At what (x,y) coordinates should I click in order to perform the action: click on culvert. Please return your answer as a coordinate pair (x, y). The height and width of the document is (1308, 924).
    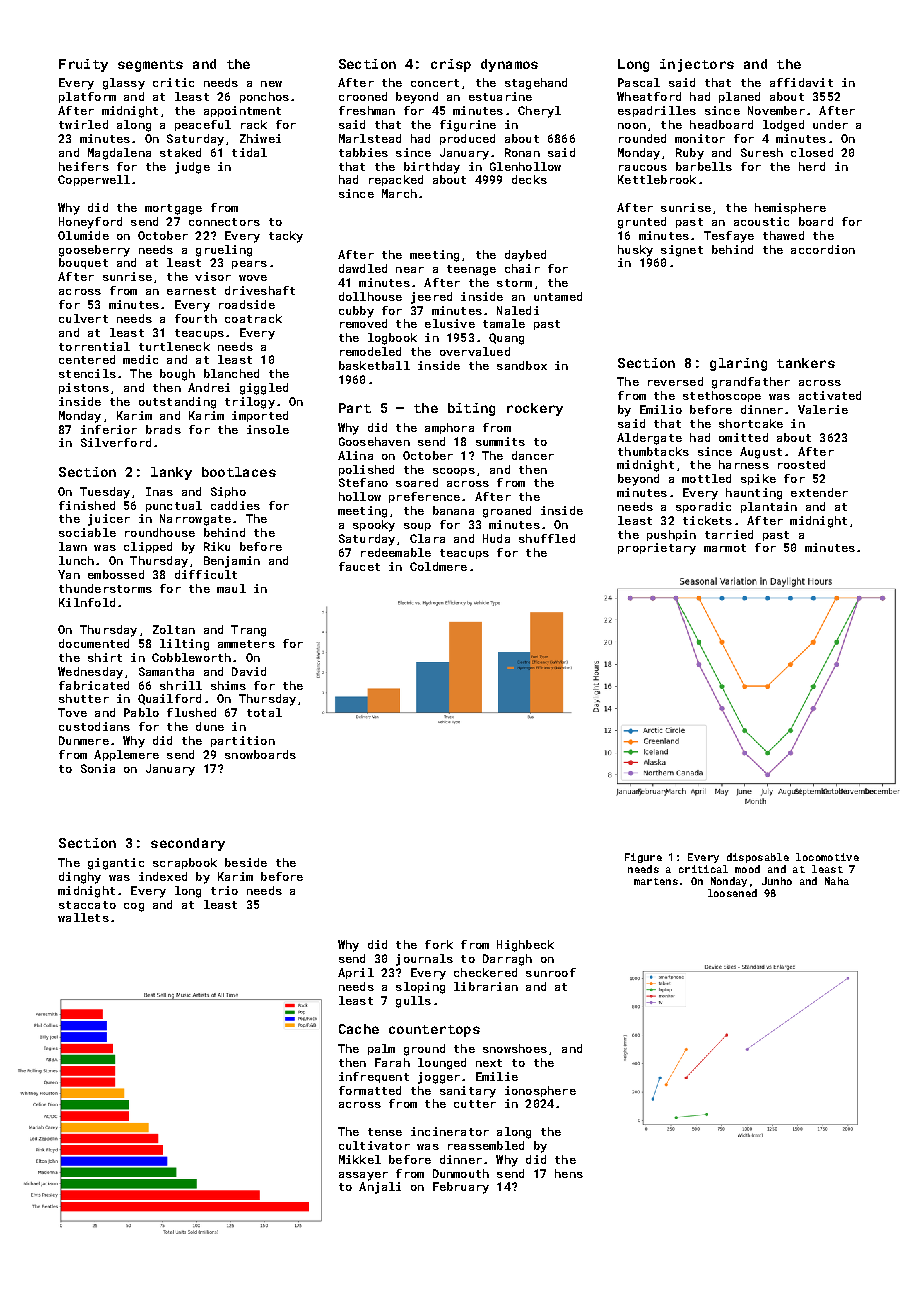
    Looking at the image, I should click on (83, 318).
